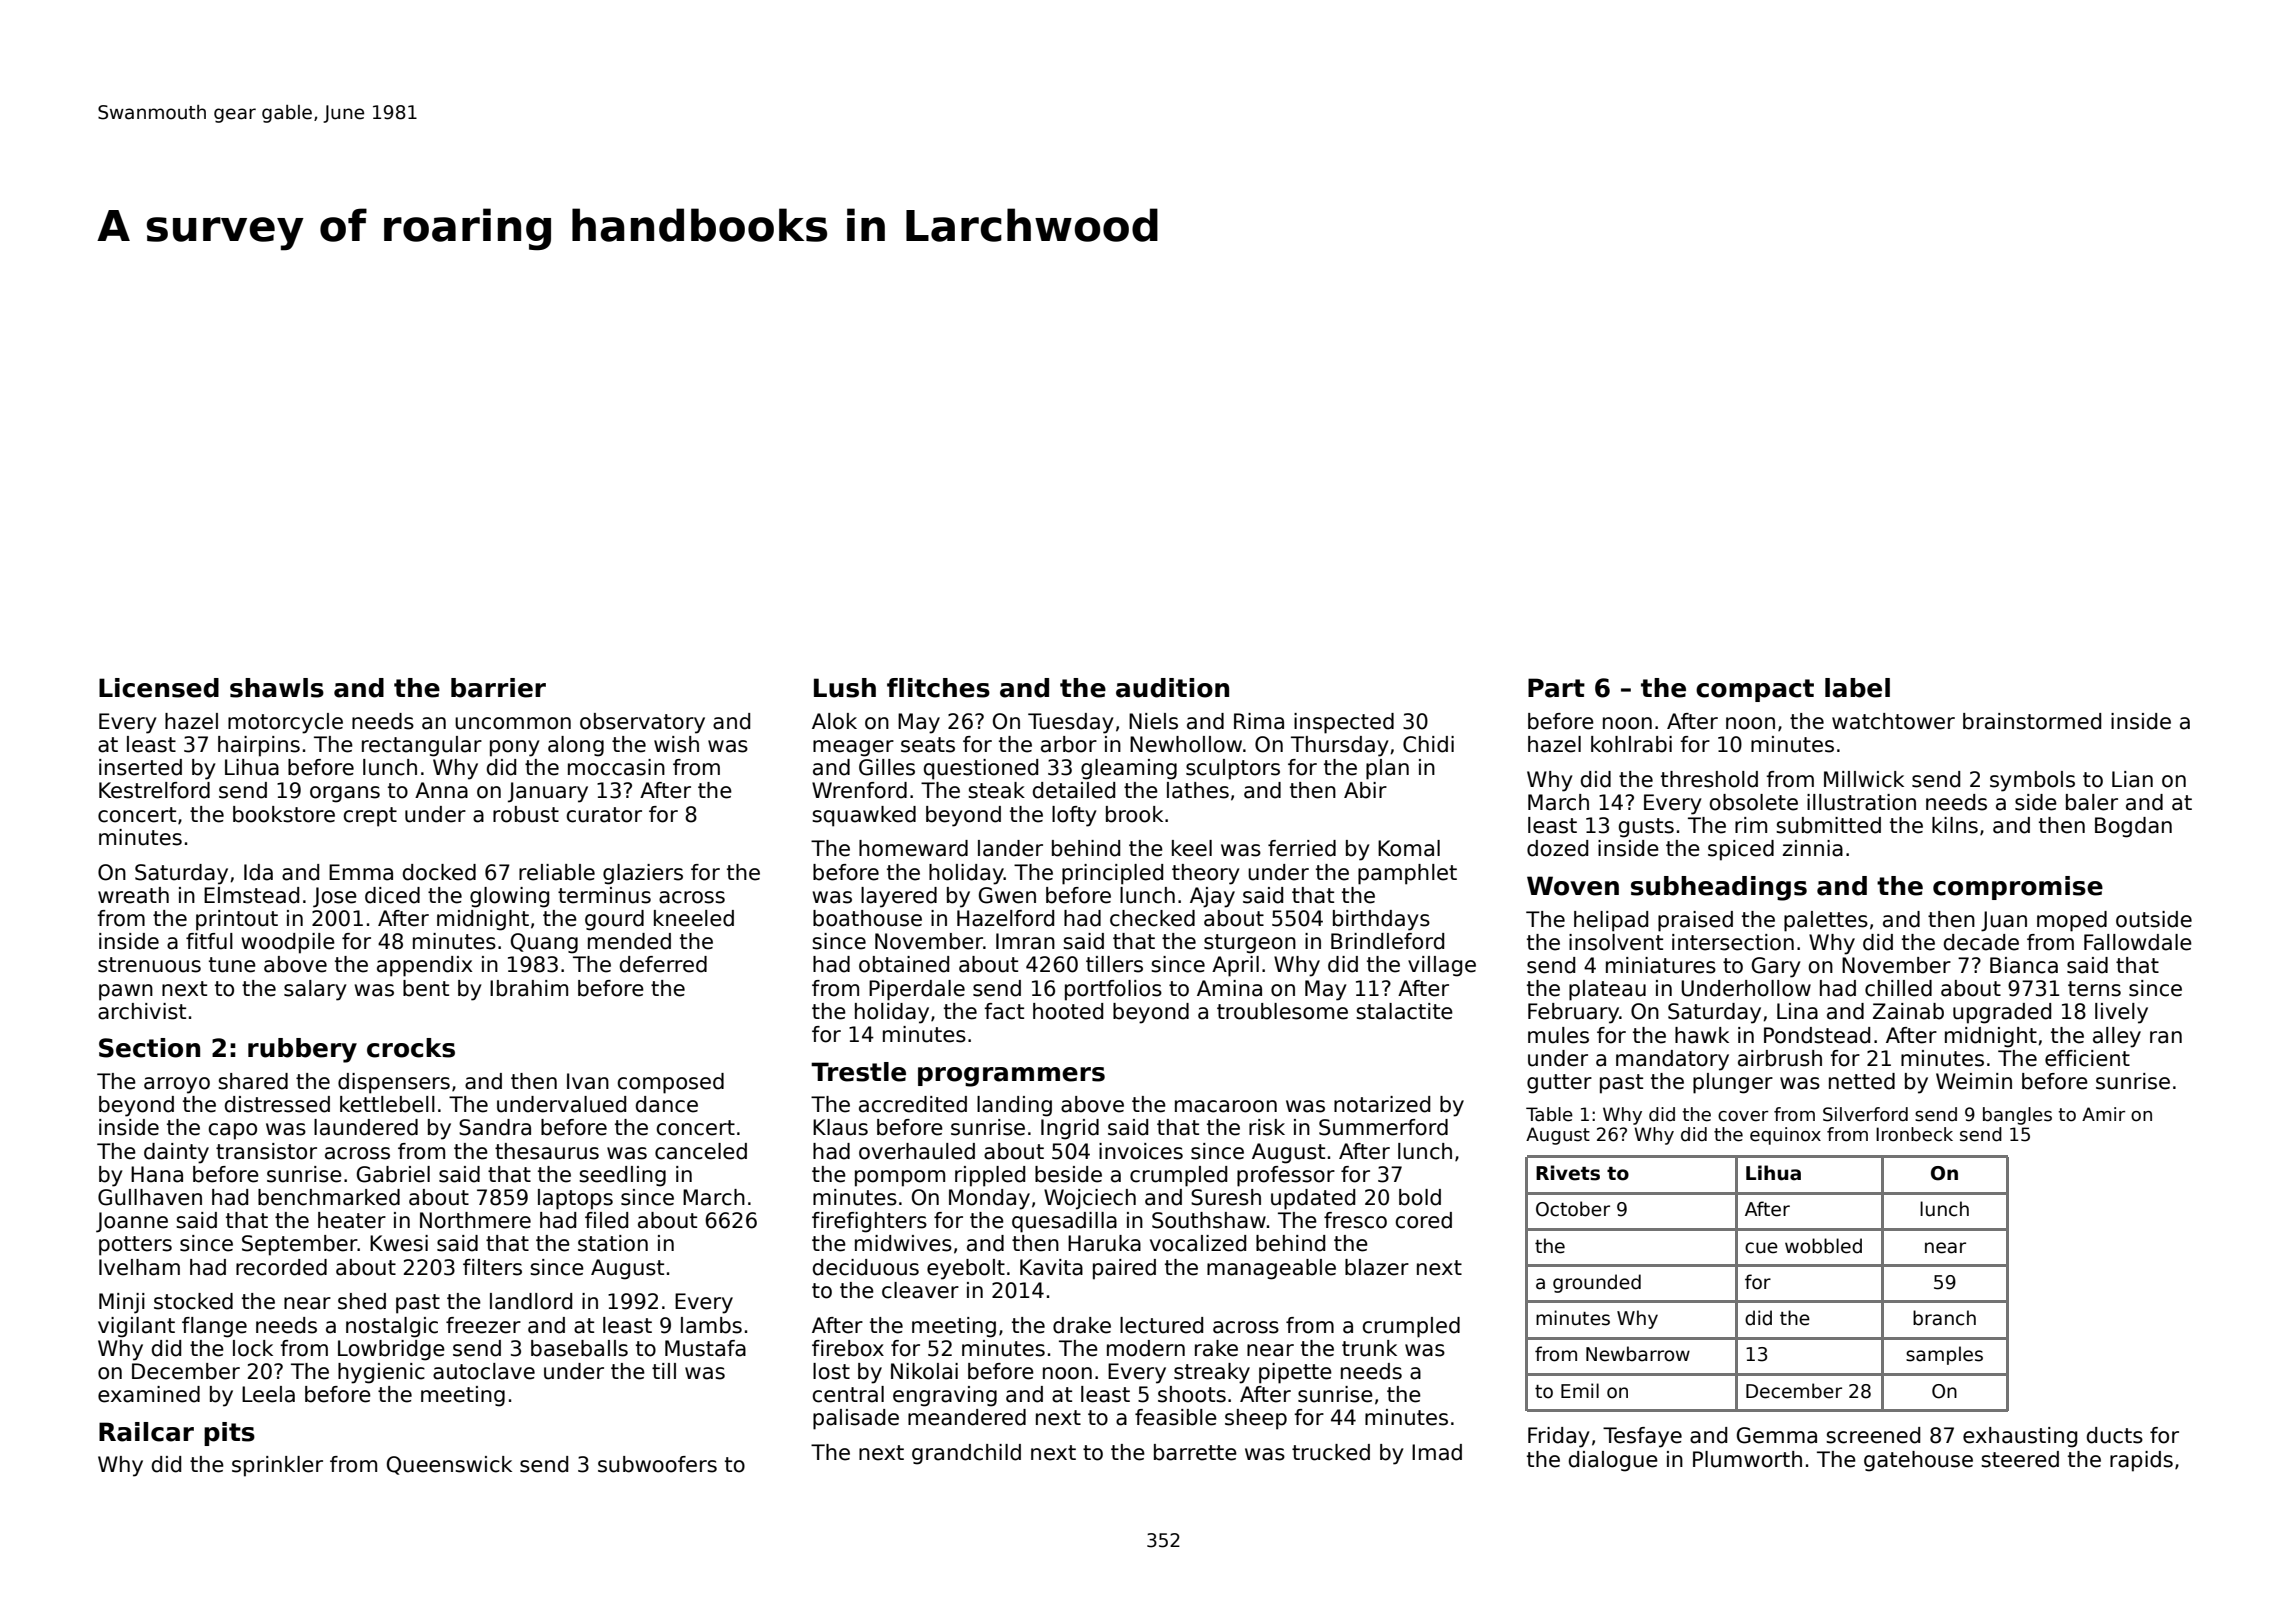  Describe the element at coordinates (1382, 1104) in the screenshot. I see `notarized` at that location.
